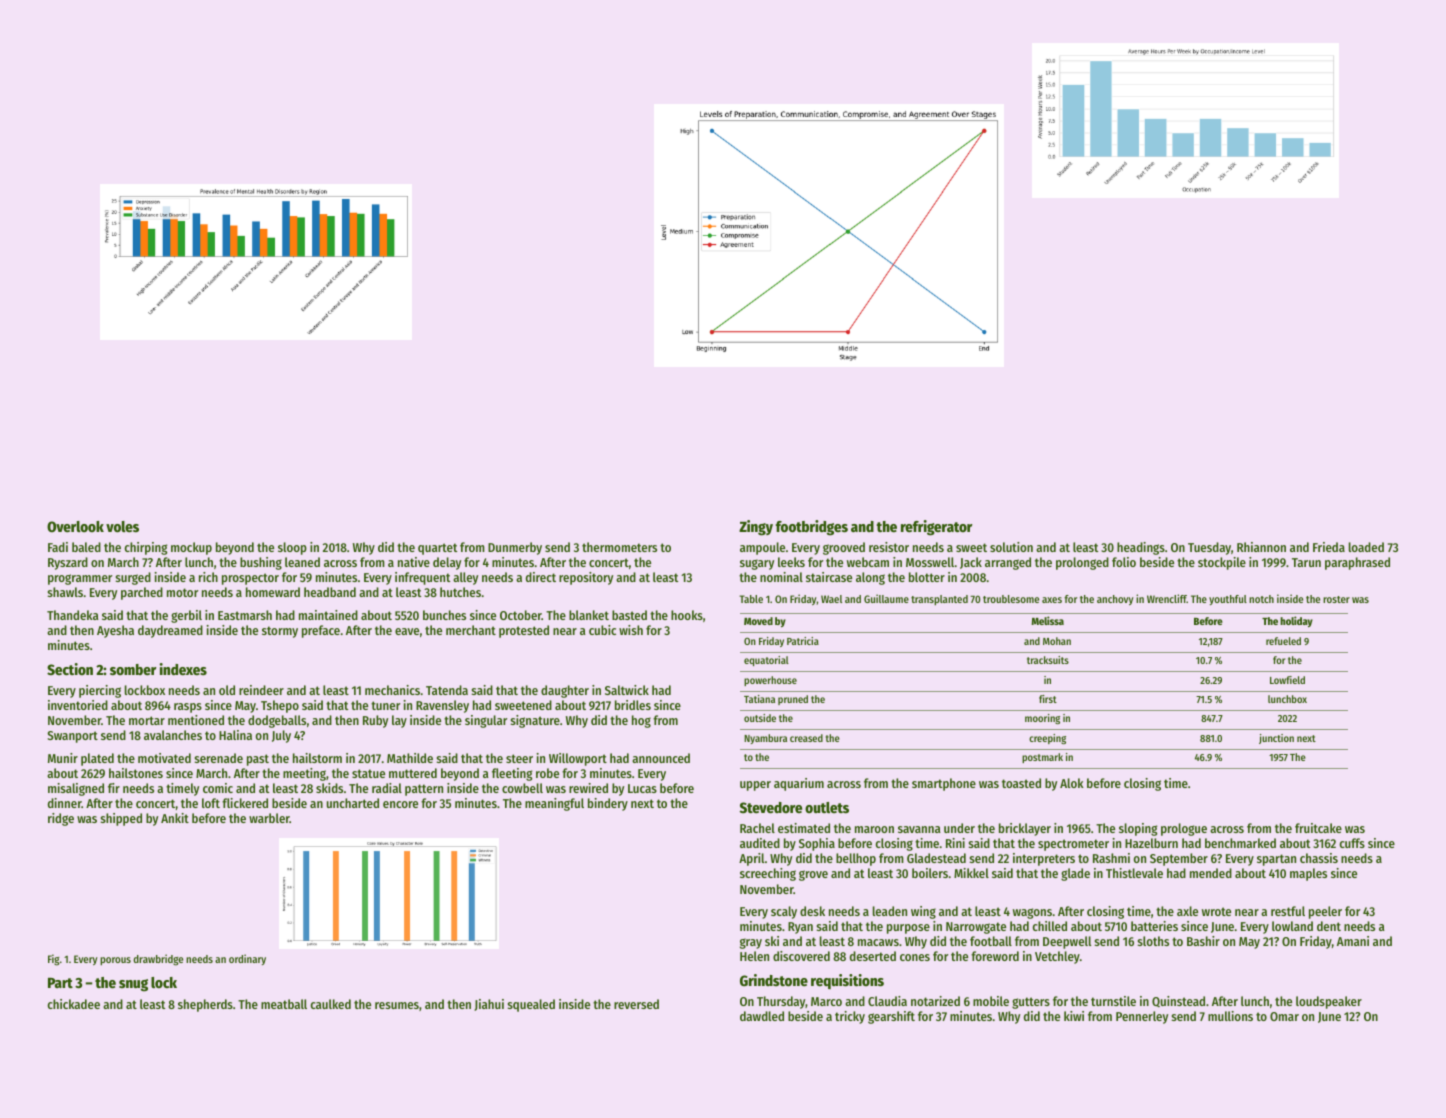 Image resolution: width=1446 pixels, height=1118 pixels. Describe the element at coordinates (1336, 599) in the screenshot. I see `roster` at that location.
